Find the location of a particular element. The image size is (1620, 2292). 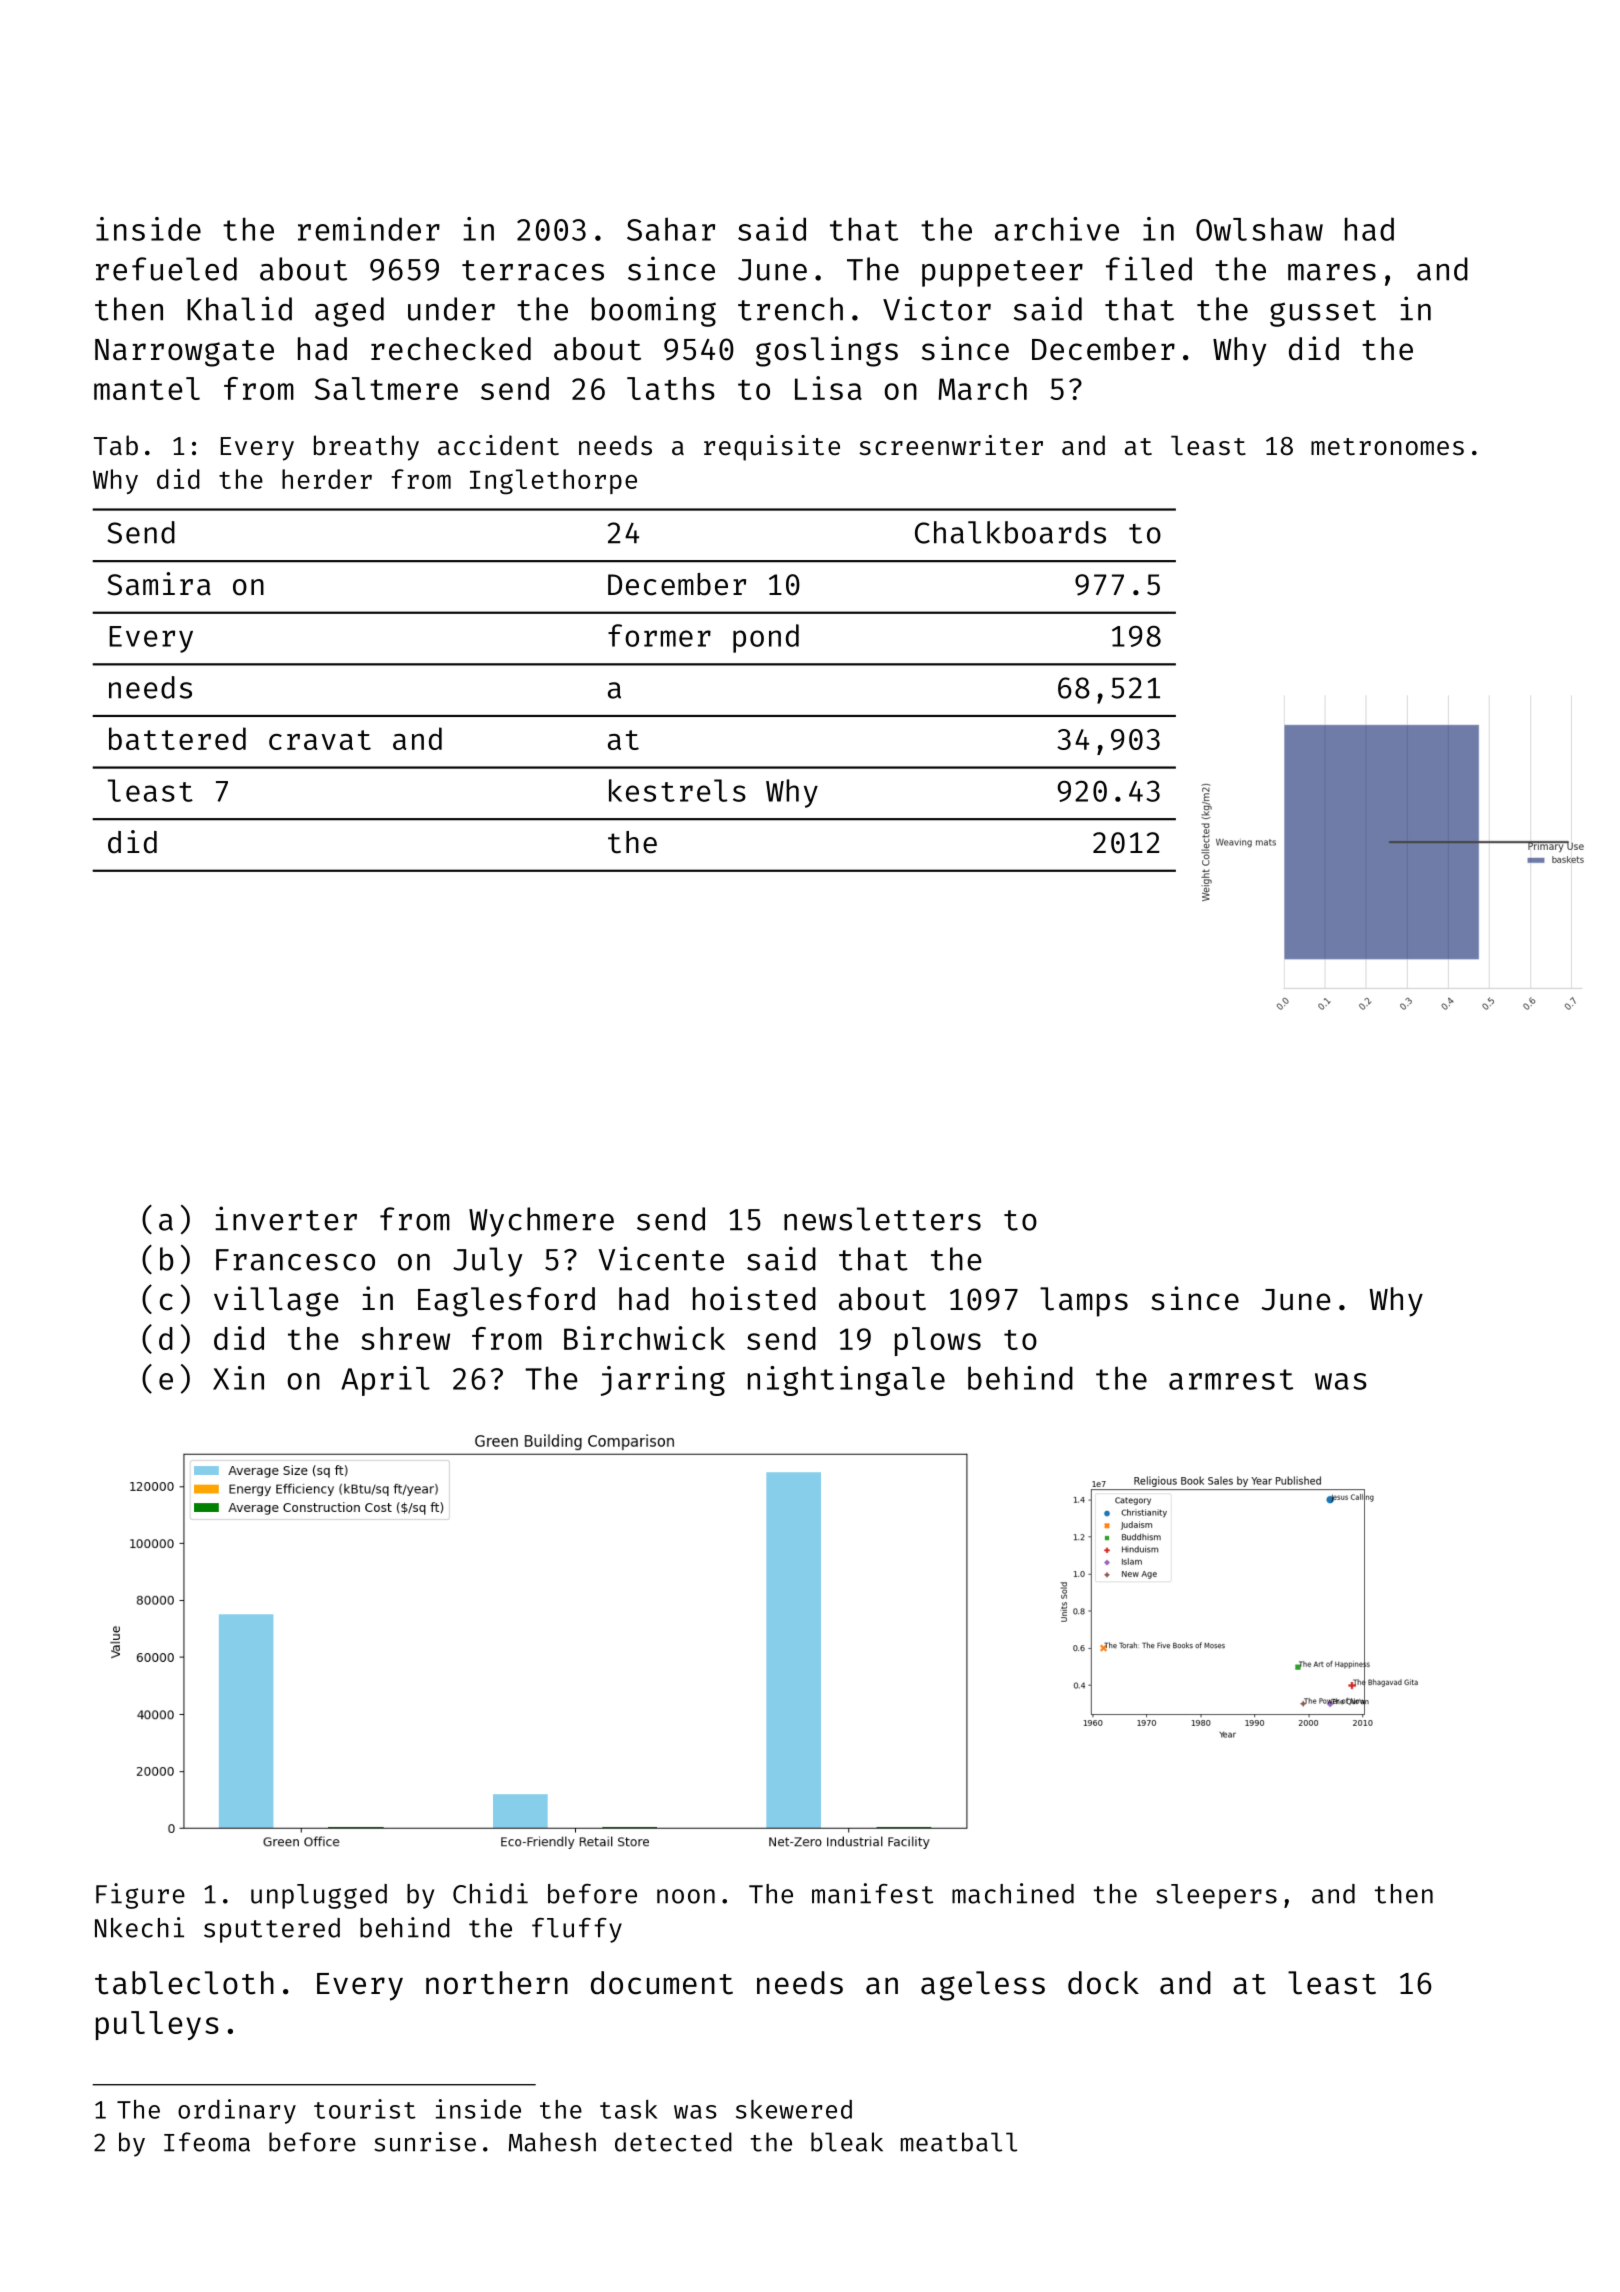

jarring is located at coordinates (663, 1381).
